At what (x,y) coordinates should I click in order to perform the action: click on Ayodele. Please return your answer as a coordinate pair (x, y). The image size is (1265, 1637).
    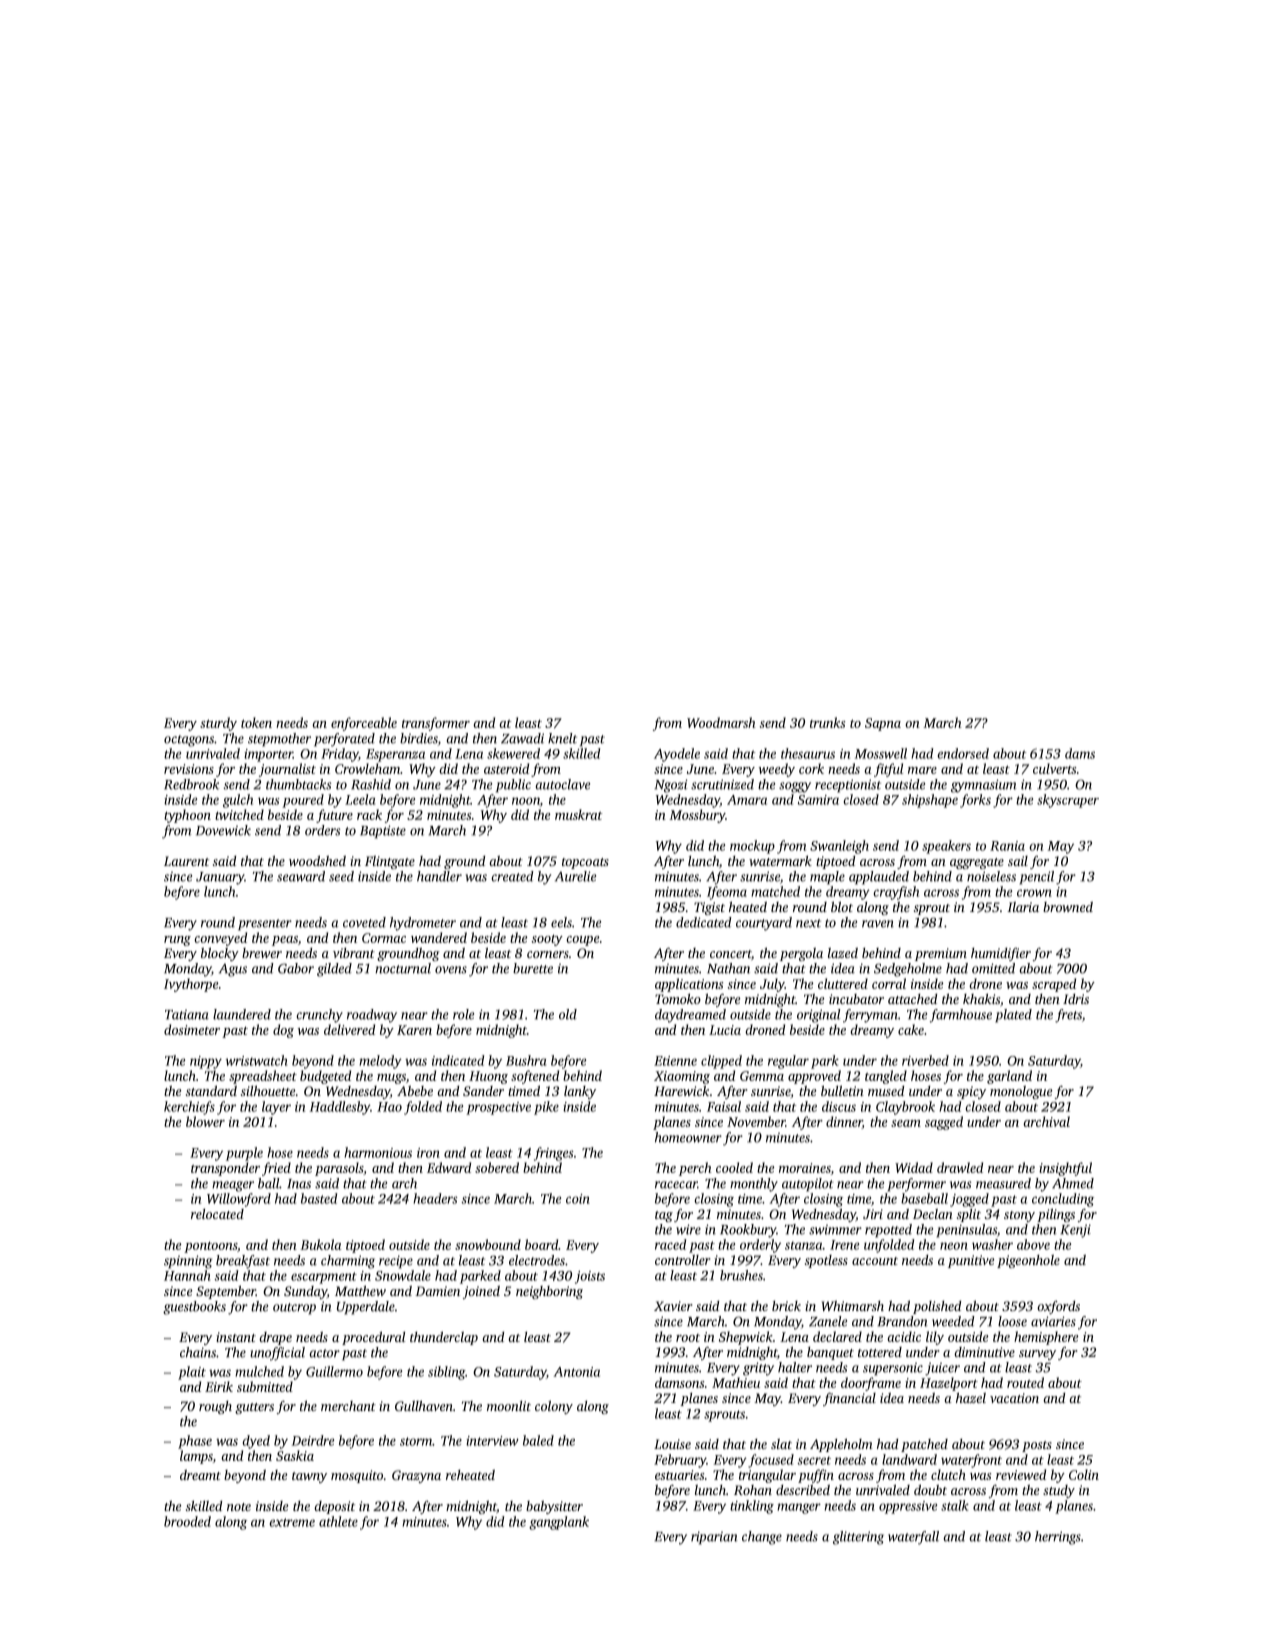
    Looking at the image, I should click on (677, 755).
